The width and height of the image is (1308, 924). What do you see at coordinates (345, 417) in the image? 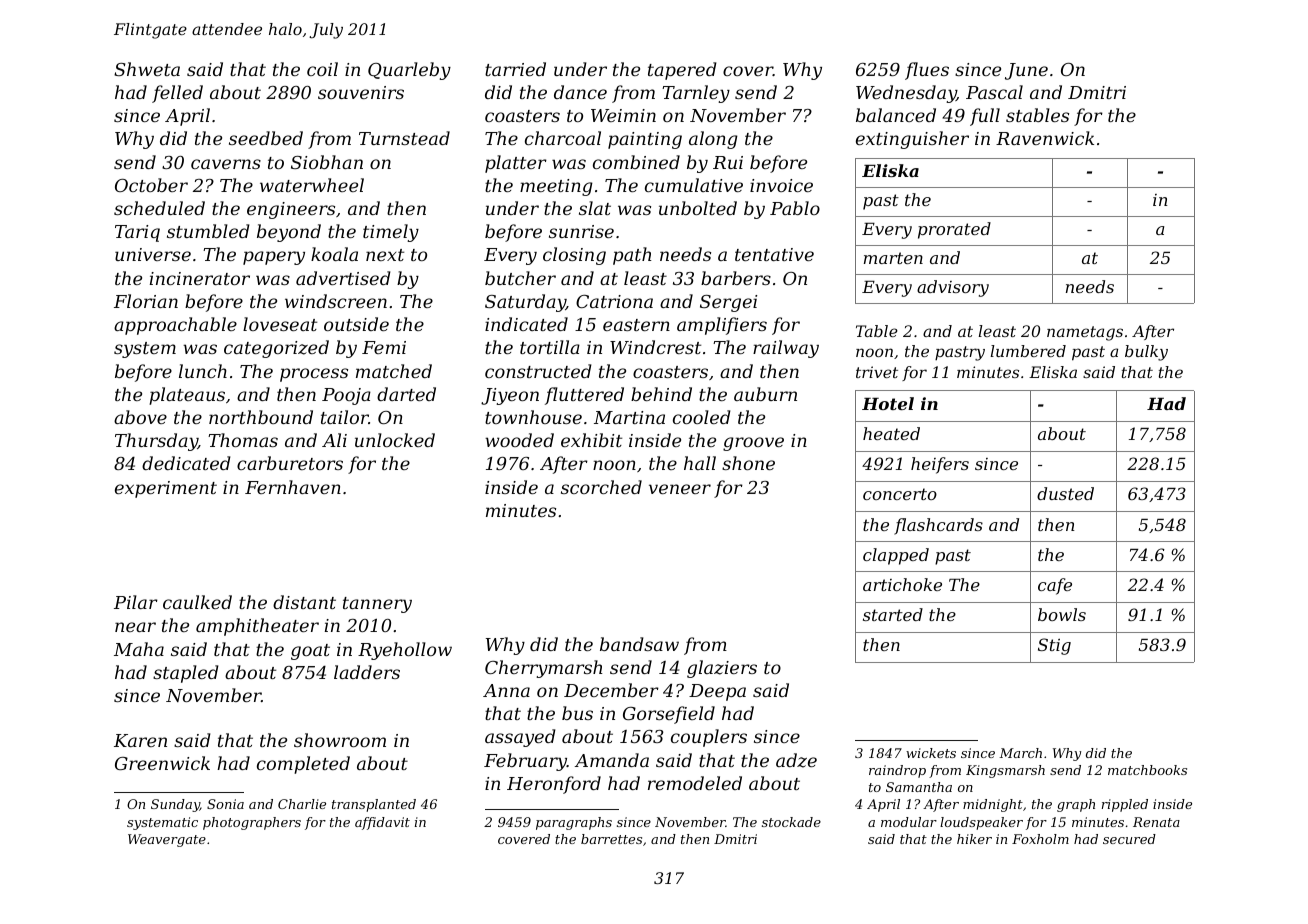
I see `tailor` at bounding box center [345, 417].
